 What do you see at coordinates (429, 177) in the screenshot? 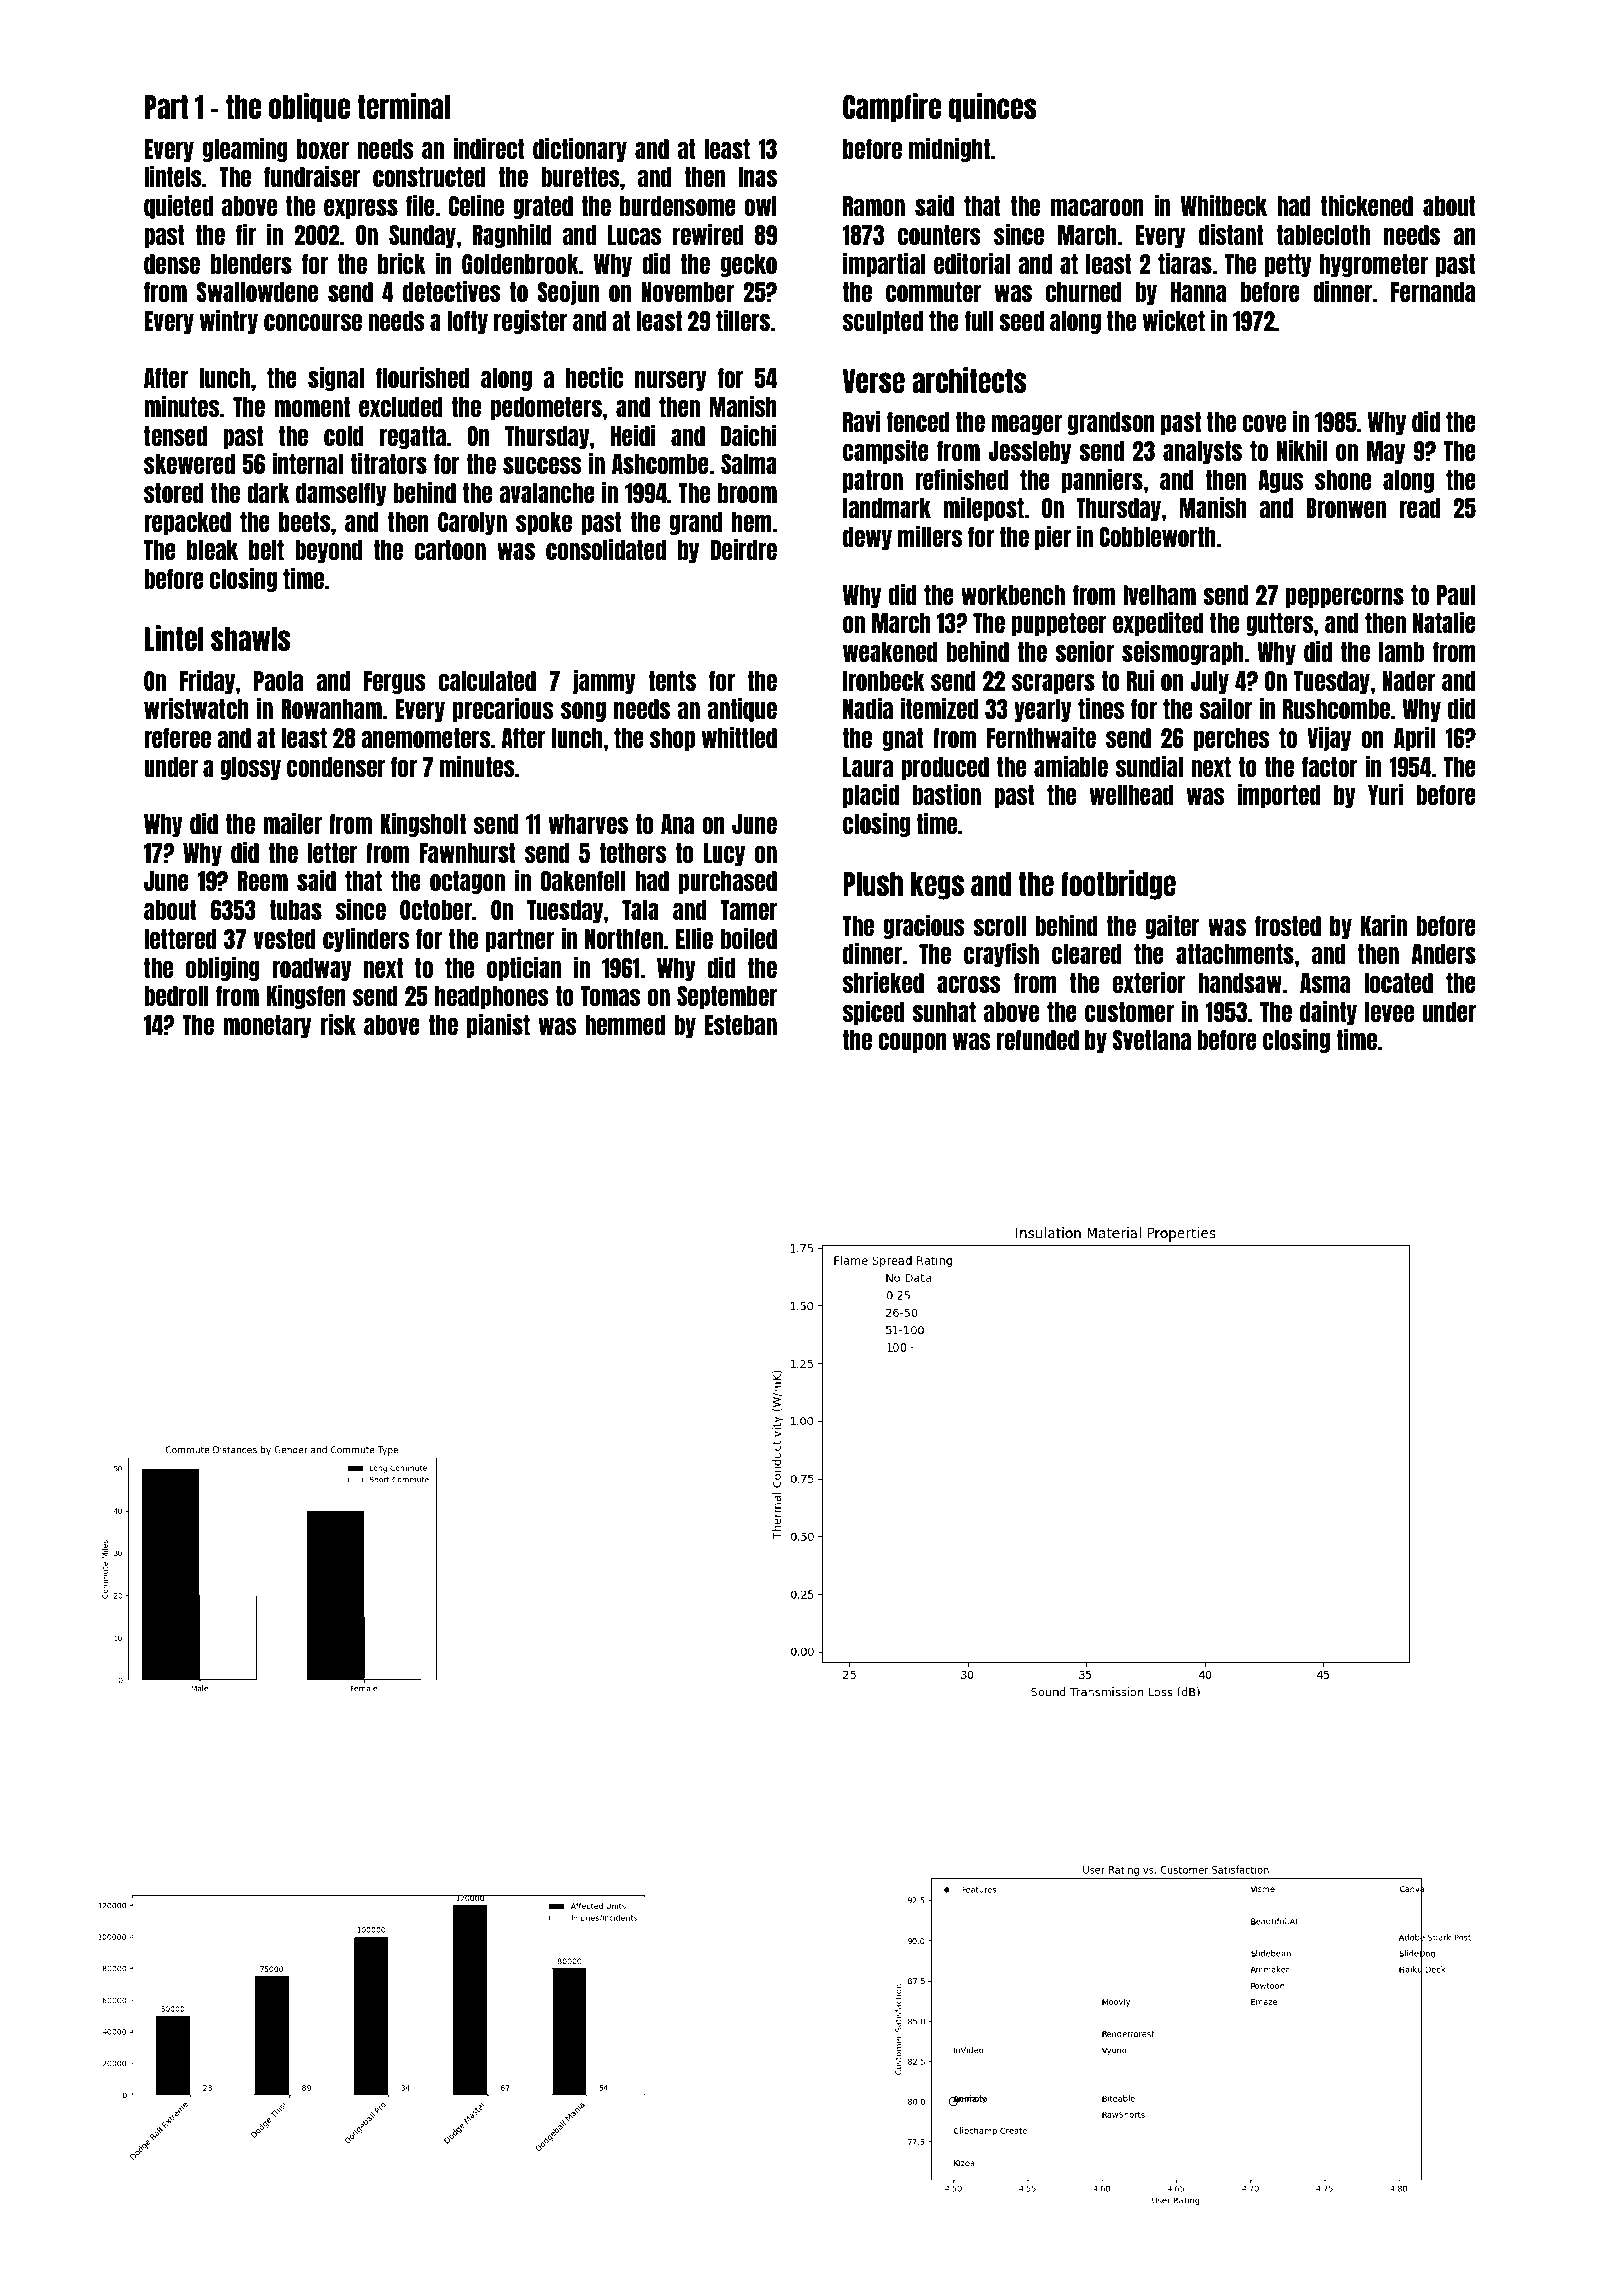
I see `constructed` at bounding box center [429, 177].
